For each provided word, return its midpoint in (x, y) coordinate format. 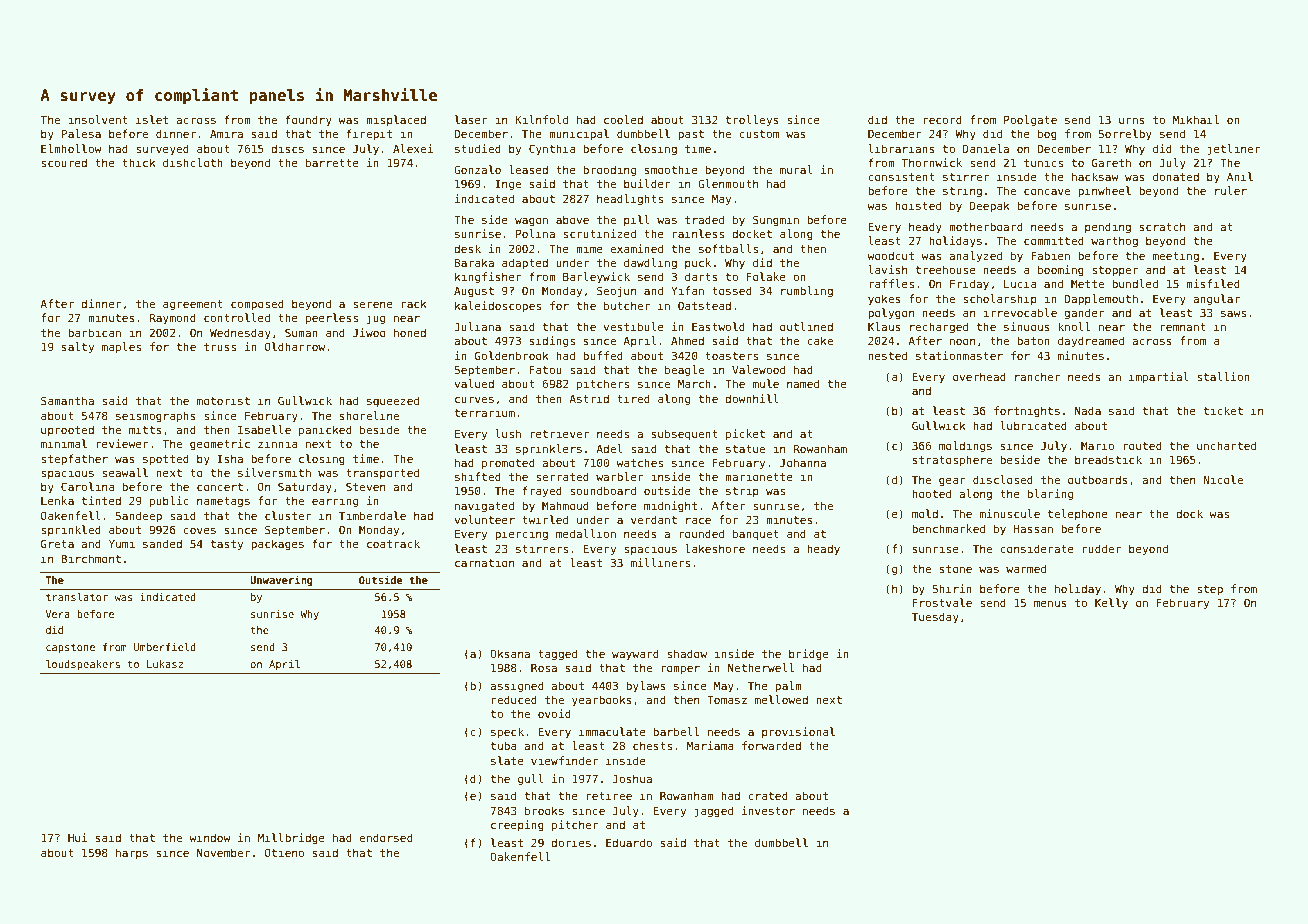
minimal (64, 443)
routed (1142, 445)
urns (1132, 120)
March (694, 383)
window (210, 837)
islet (152, 119)
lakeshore (715, 548)
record (942, 119)
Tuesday (935, 617)
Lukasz (165, 664)
